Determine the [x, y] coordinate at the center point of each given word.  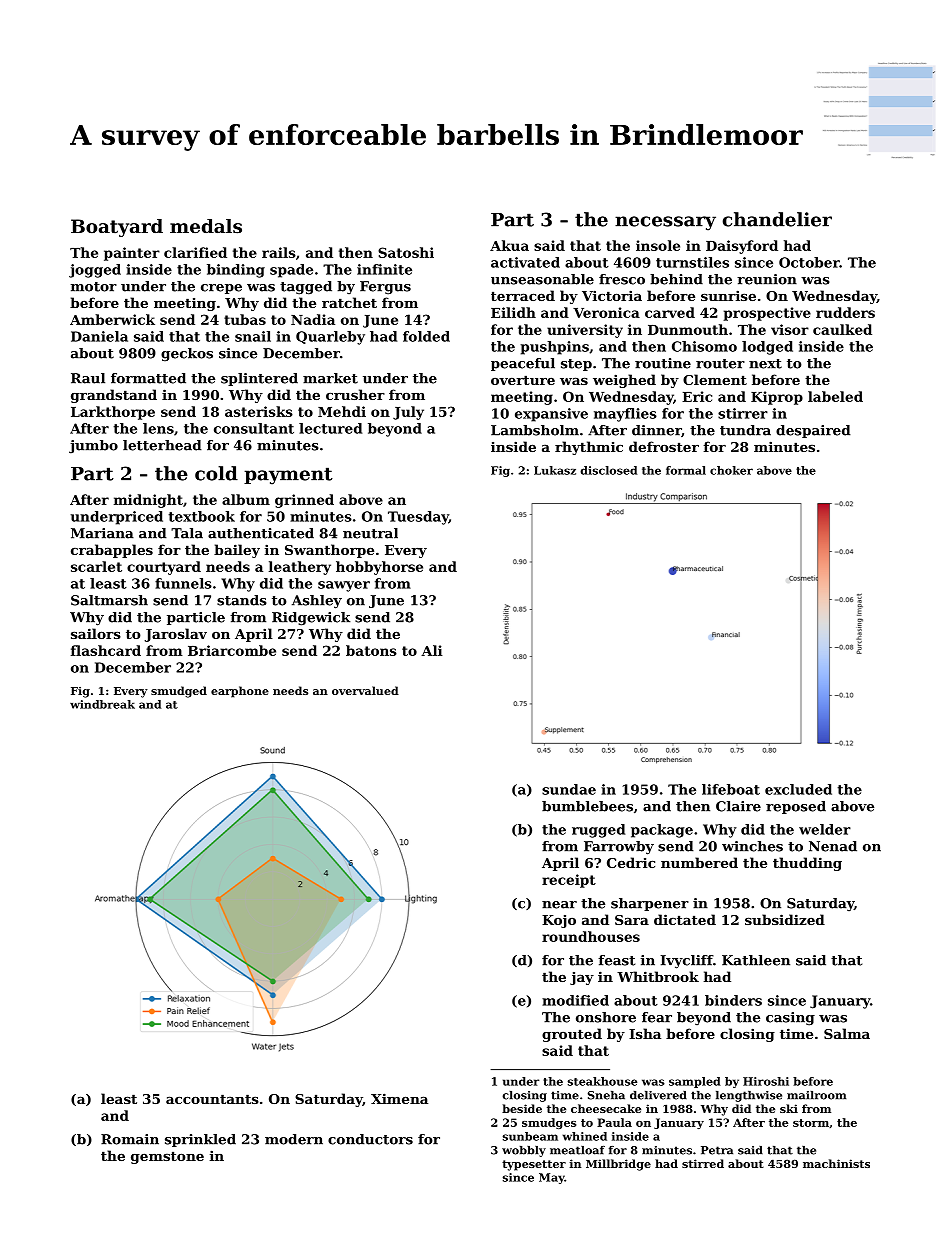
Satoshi [406, 252]
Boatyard [117, 228]
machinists [836, 1163]
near [559, 905]
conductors [370, 1139]
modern [294, 1139]
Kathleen [756, 960]
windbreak [102, 704]
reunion [767, 279]
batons [371, 650]
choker [731, 470]
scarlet [96, 566]
